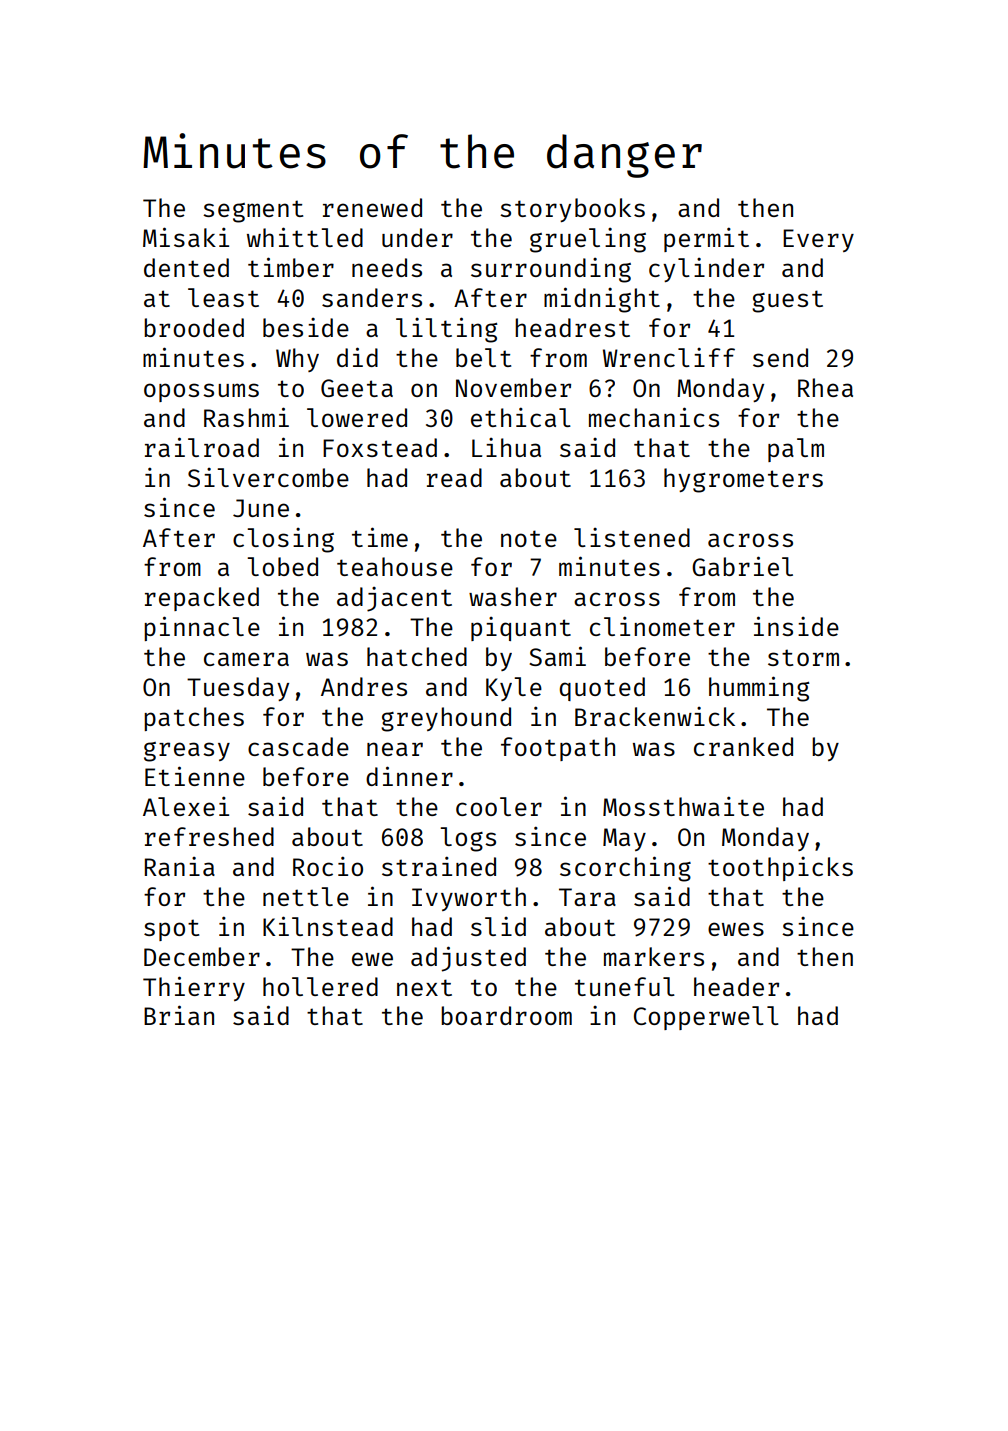 The image size is (1008, 1431). I want to click on hygrometers, so click(743, 480).
